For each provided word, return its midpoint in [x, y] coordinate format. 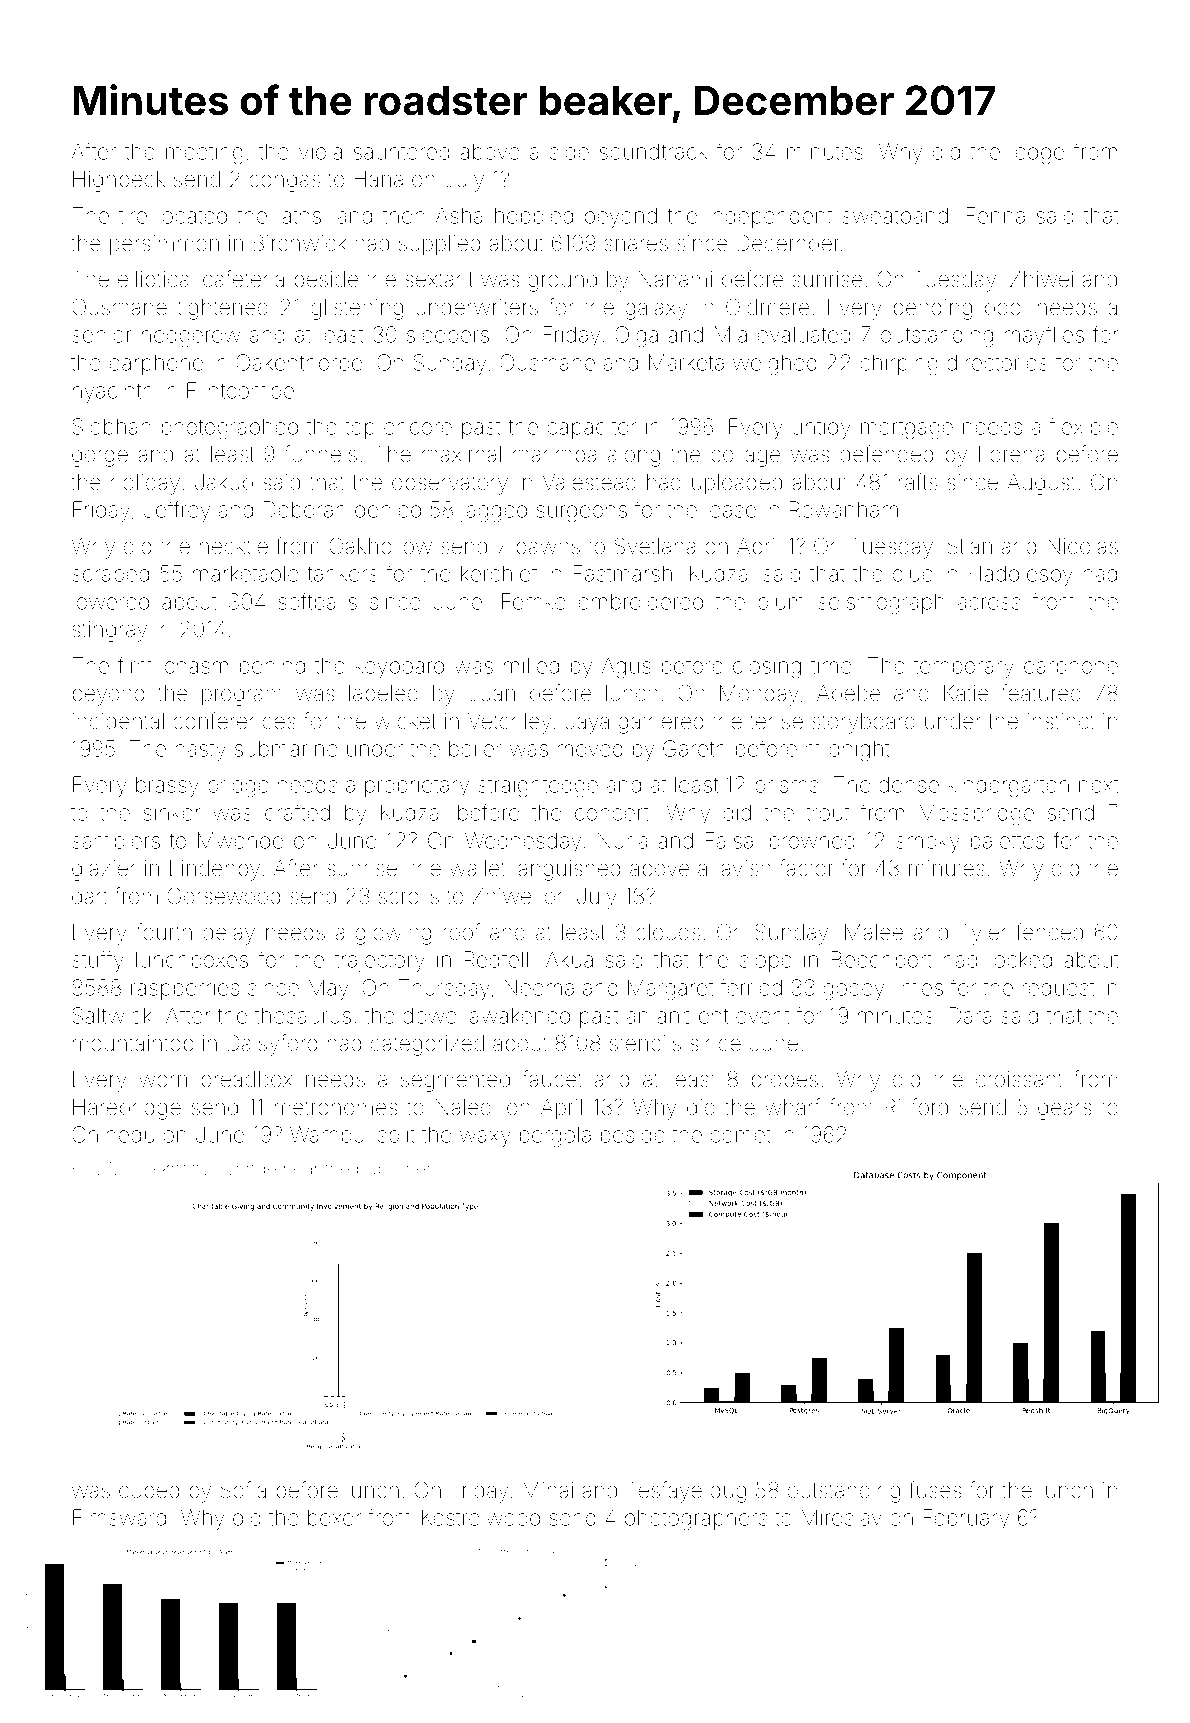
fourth [164, 932]
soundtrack [653, 151]
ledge [1037, 154]
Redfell [496, 959]
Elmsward [119, 1517]
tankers [342, 574]
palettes [1007, 843]
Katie [966, 693]
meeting [204, 154]
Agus [626, 668]
